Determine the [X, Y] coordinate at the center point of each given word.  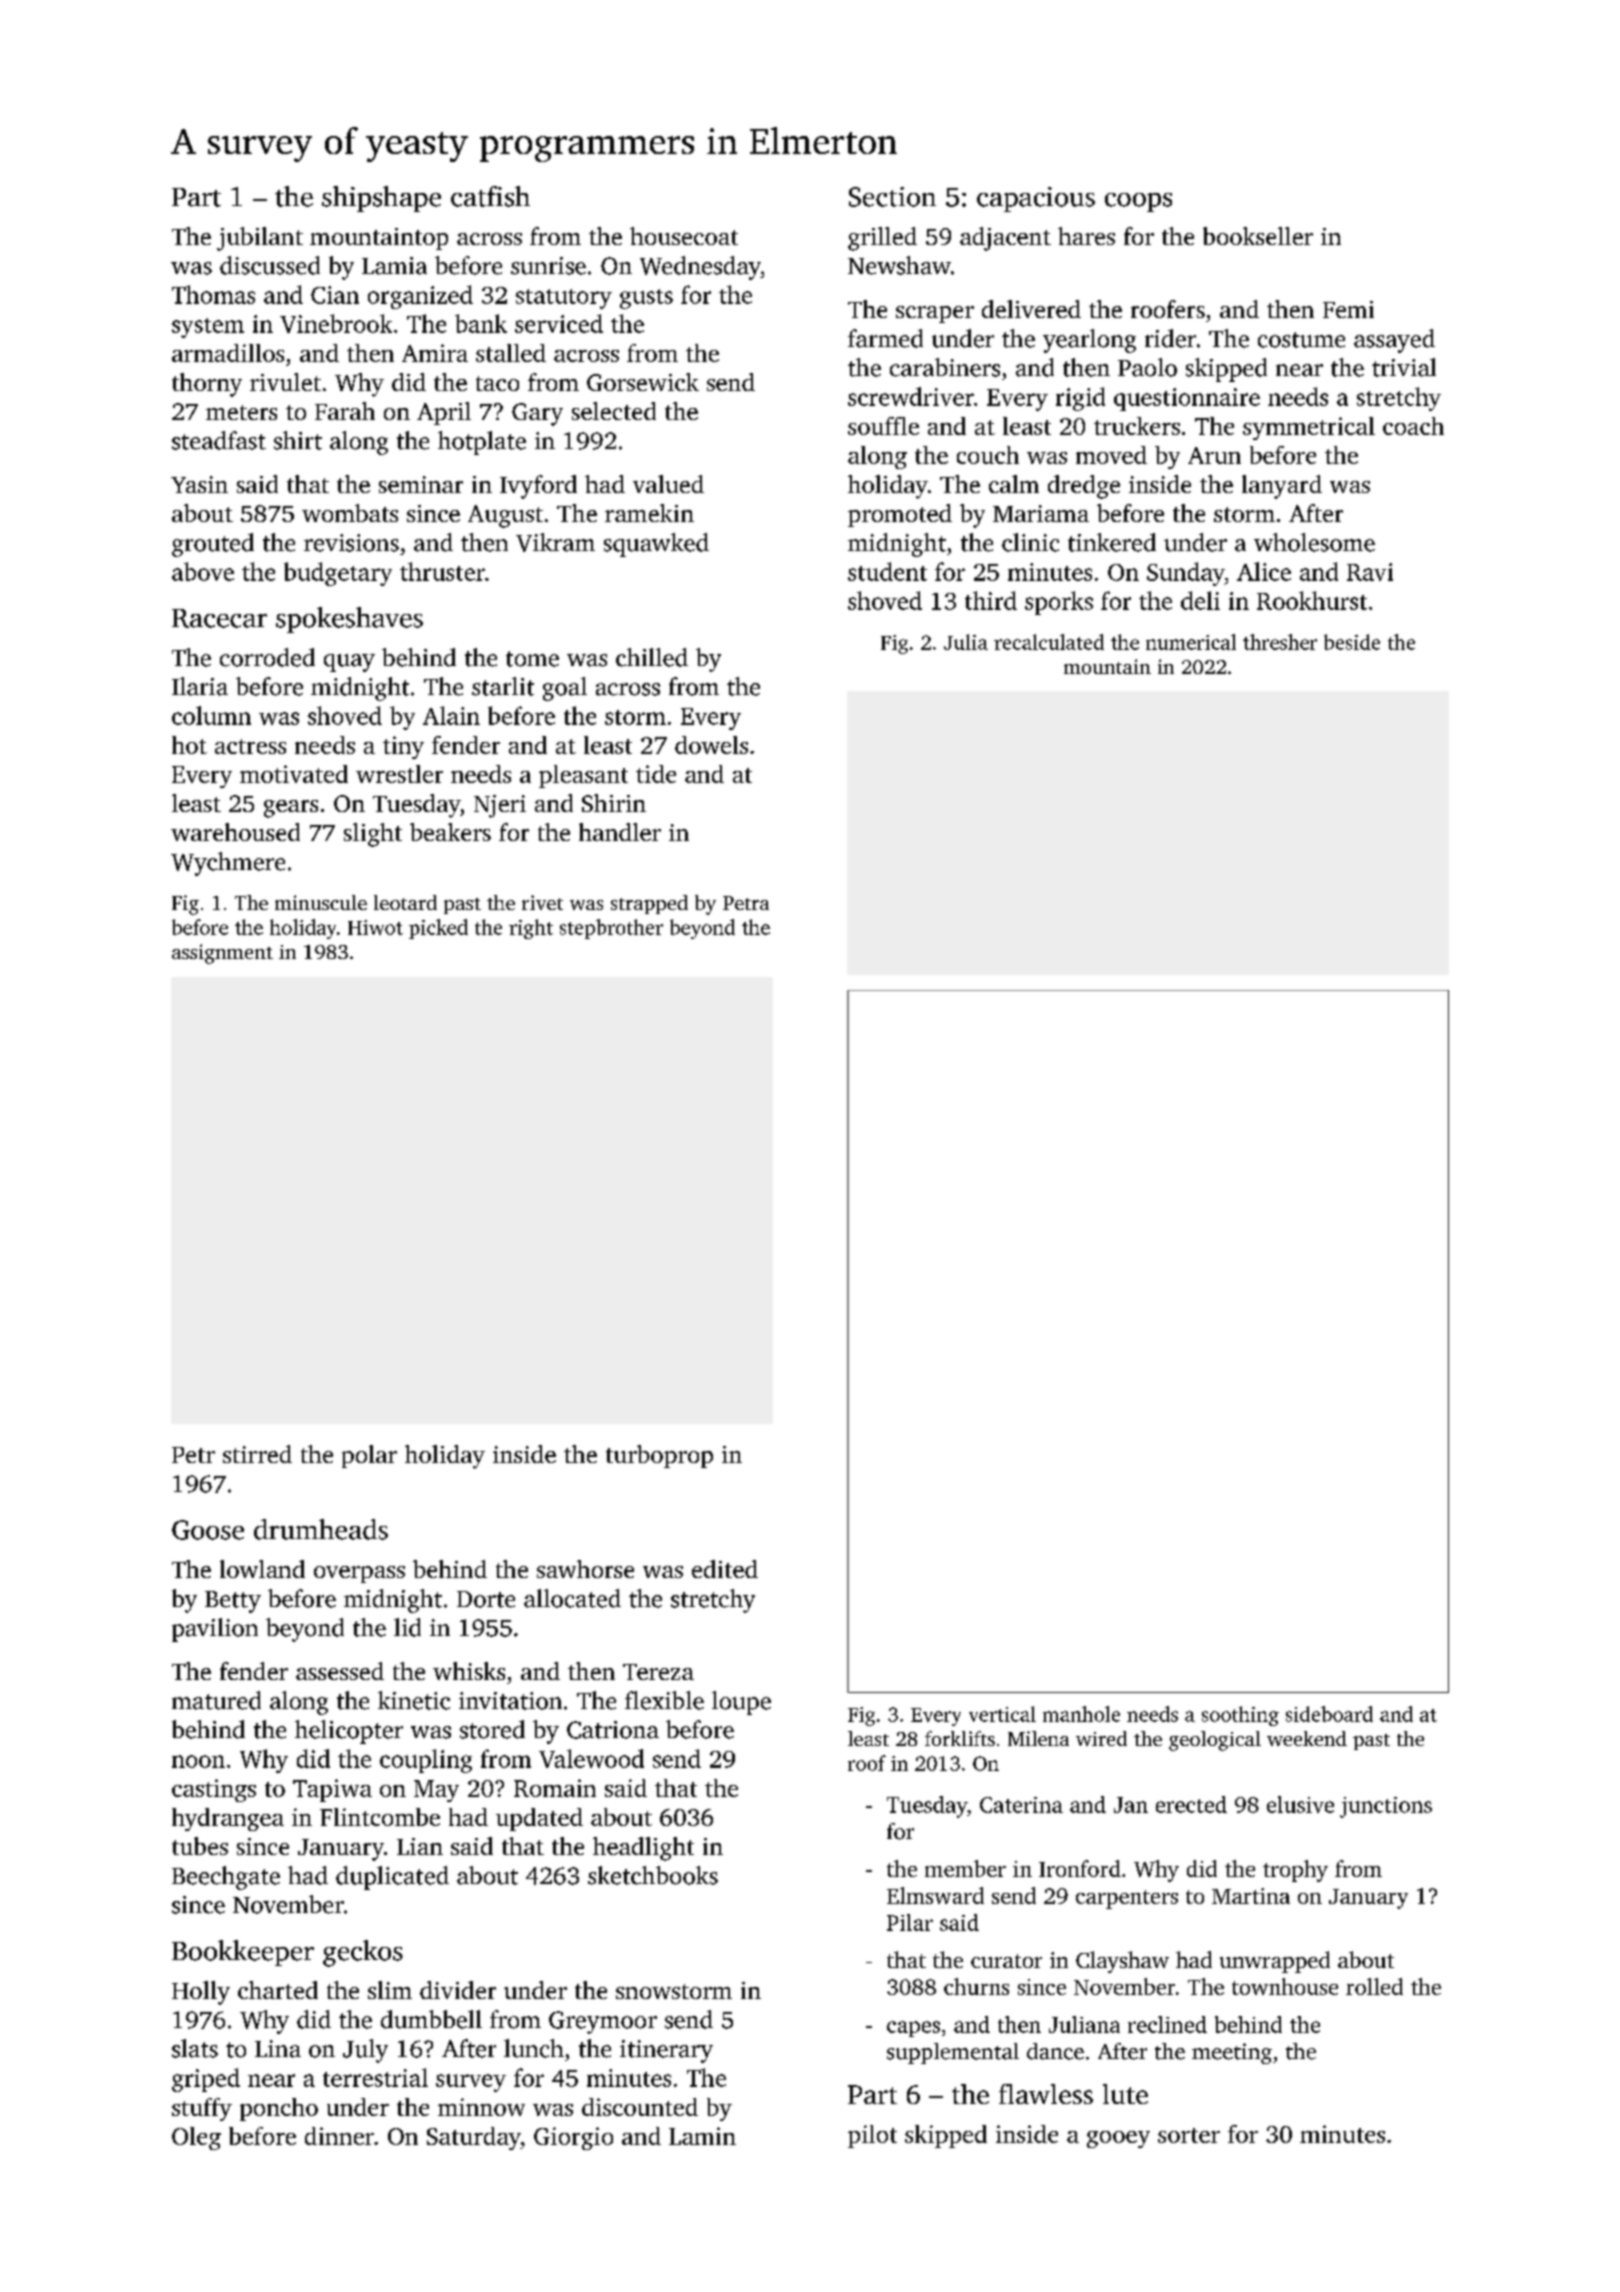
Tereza [658, 1672]
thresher [1280, 642]
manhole [1081, 1714]
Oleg [196, 2138]
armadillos [228, 353]
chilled [652, 657]
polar [369, 1456]
